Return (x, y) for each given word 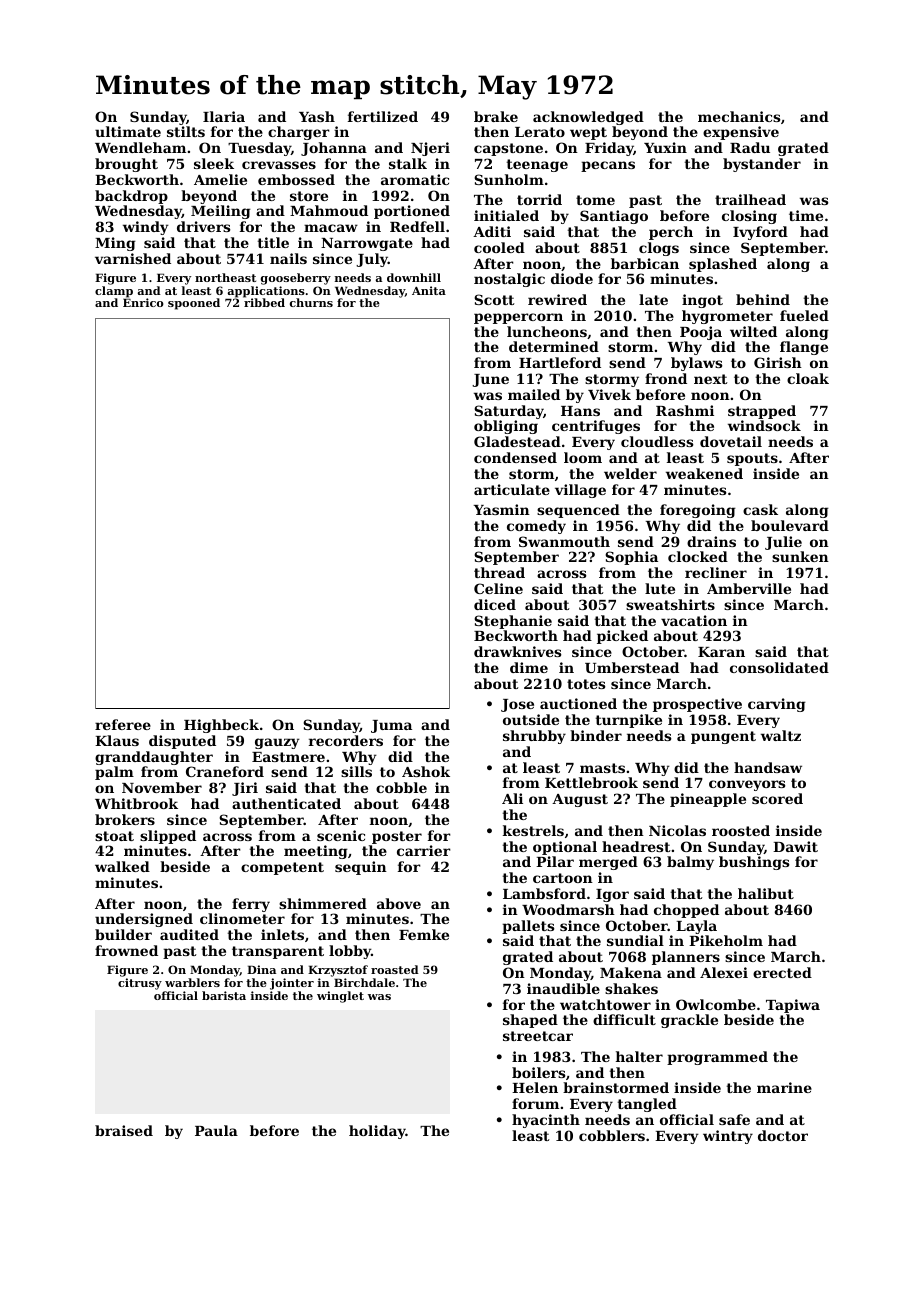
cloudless (657, 441)
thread (499, 572)
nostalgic (509, 280)
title (273, 242)
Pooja (701, 333)
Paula (216, 1130)
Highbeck (221, 726)
